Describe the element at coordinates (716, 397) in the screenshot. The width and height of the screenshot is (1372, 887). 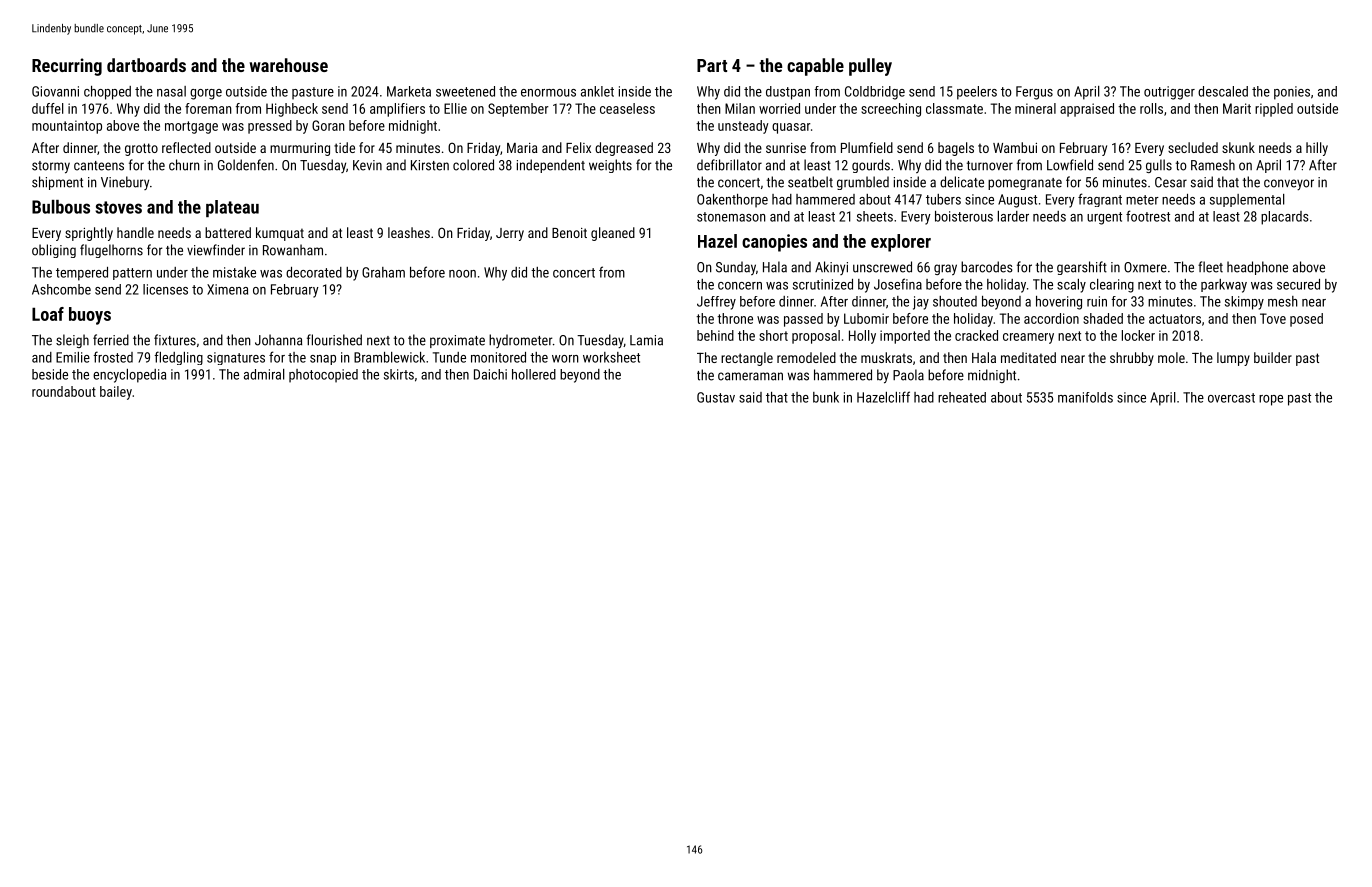
I see `Gustav` at that location.
